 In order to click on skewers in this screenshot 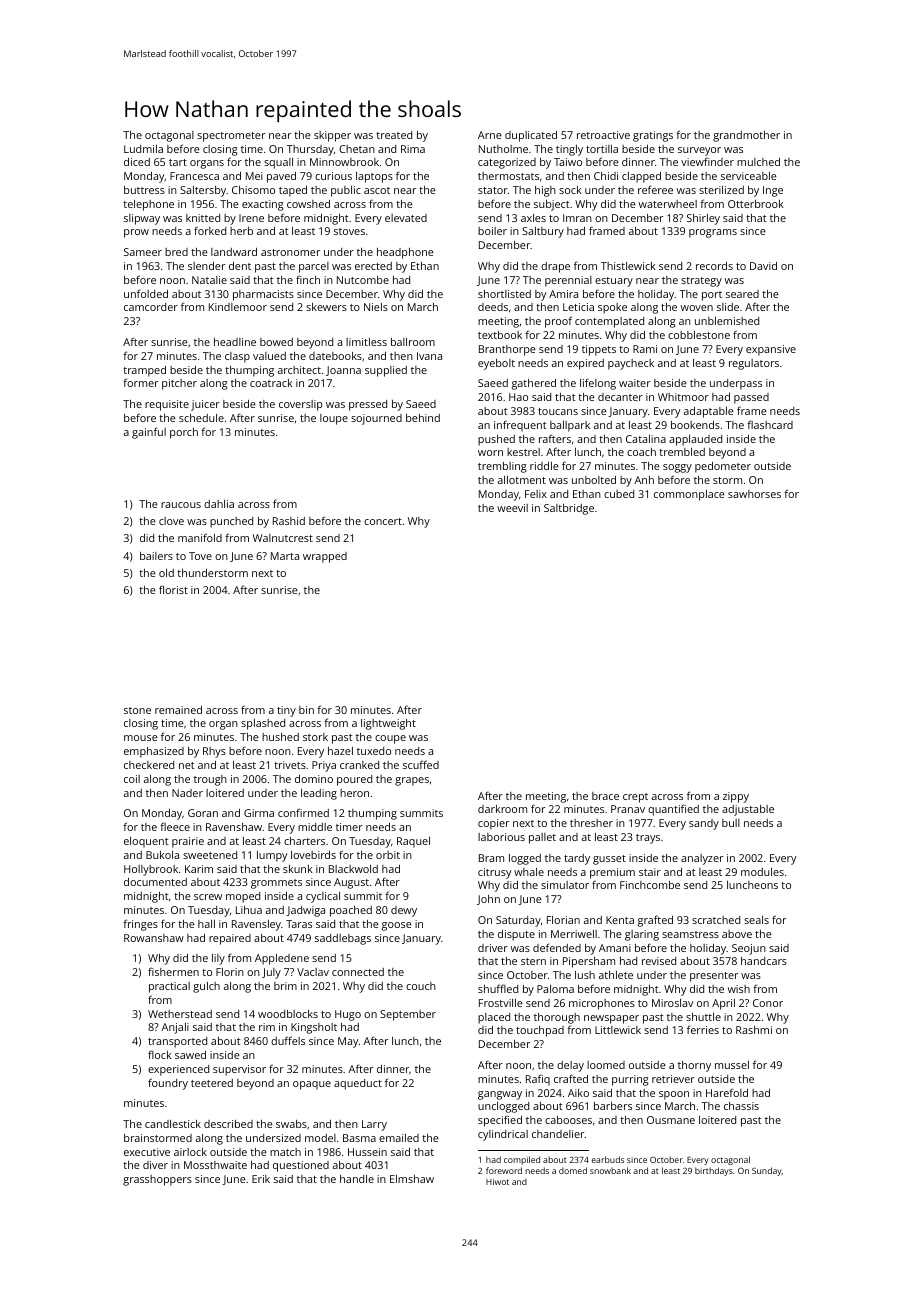, I will do `click(326, 307)`.
